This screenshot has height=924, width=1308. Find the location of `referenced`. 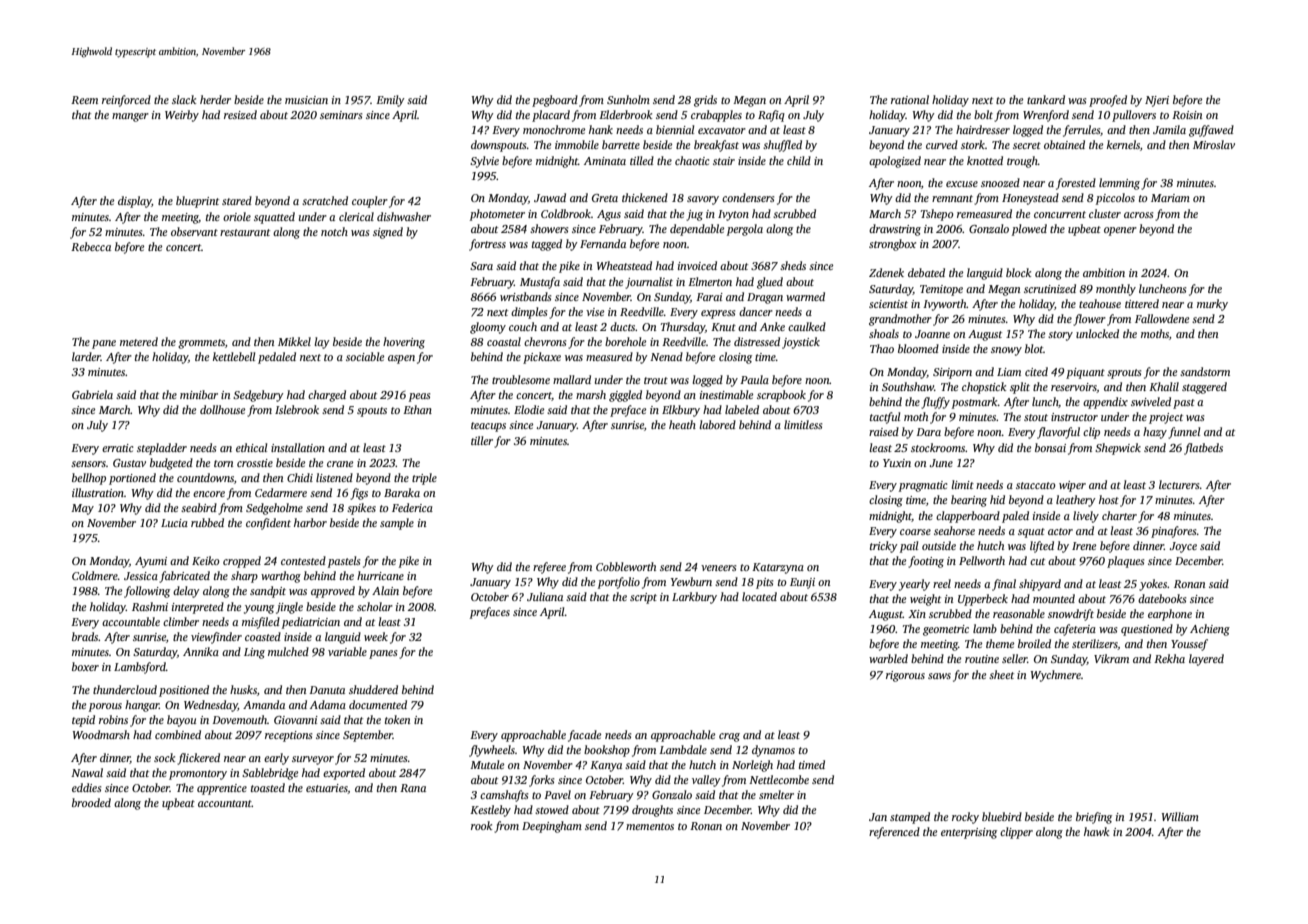

referenced is located at coordinates (894, 833).
